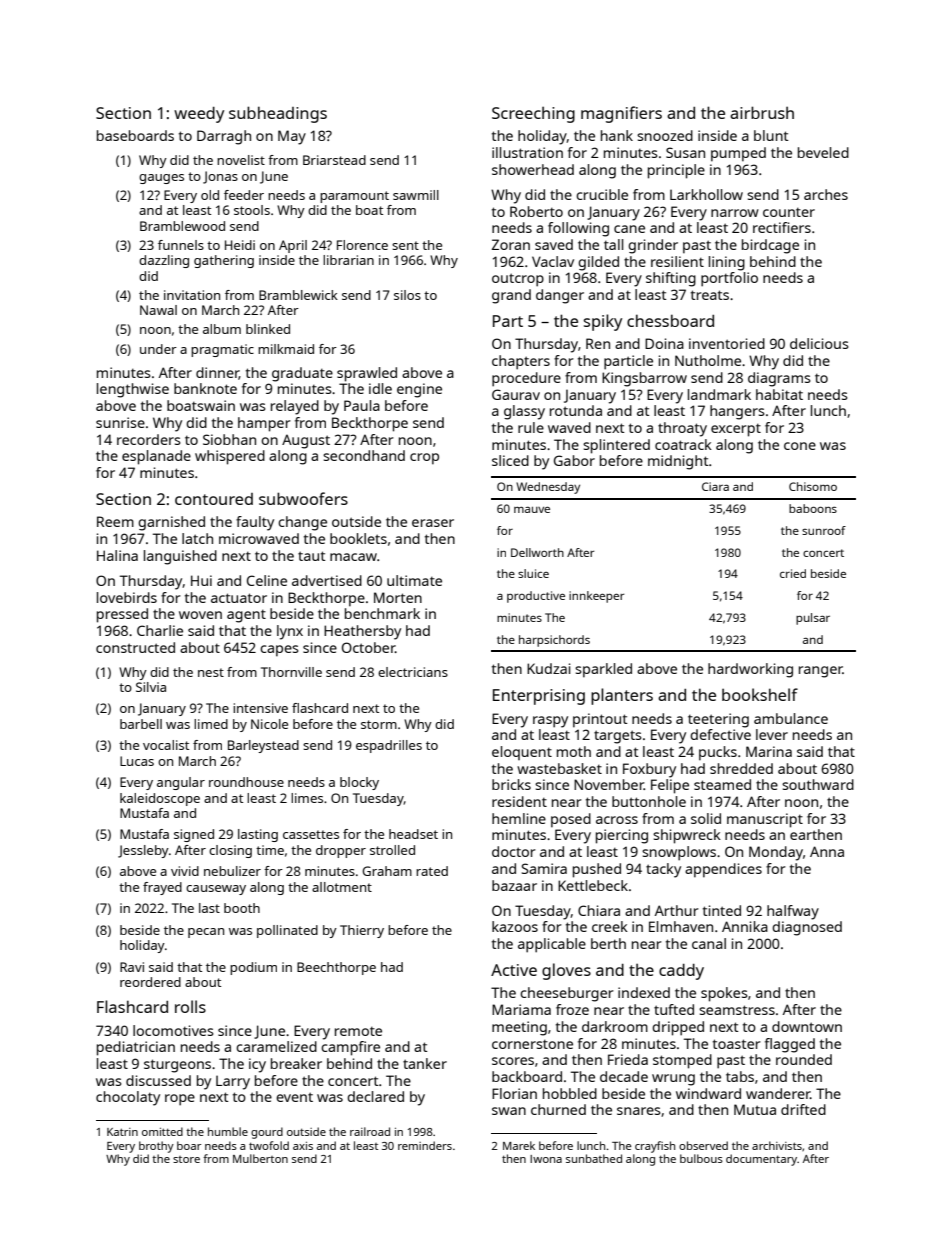  What do you see at coordinates (819, 343) in the document?
I see `delicious` at bounding box center [819, 343].
